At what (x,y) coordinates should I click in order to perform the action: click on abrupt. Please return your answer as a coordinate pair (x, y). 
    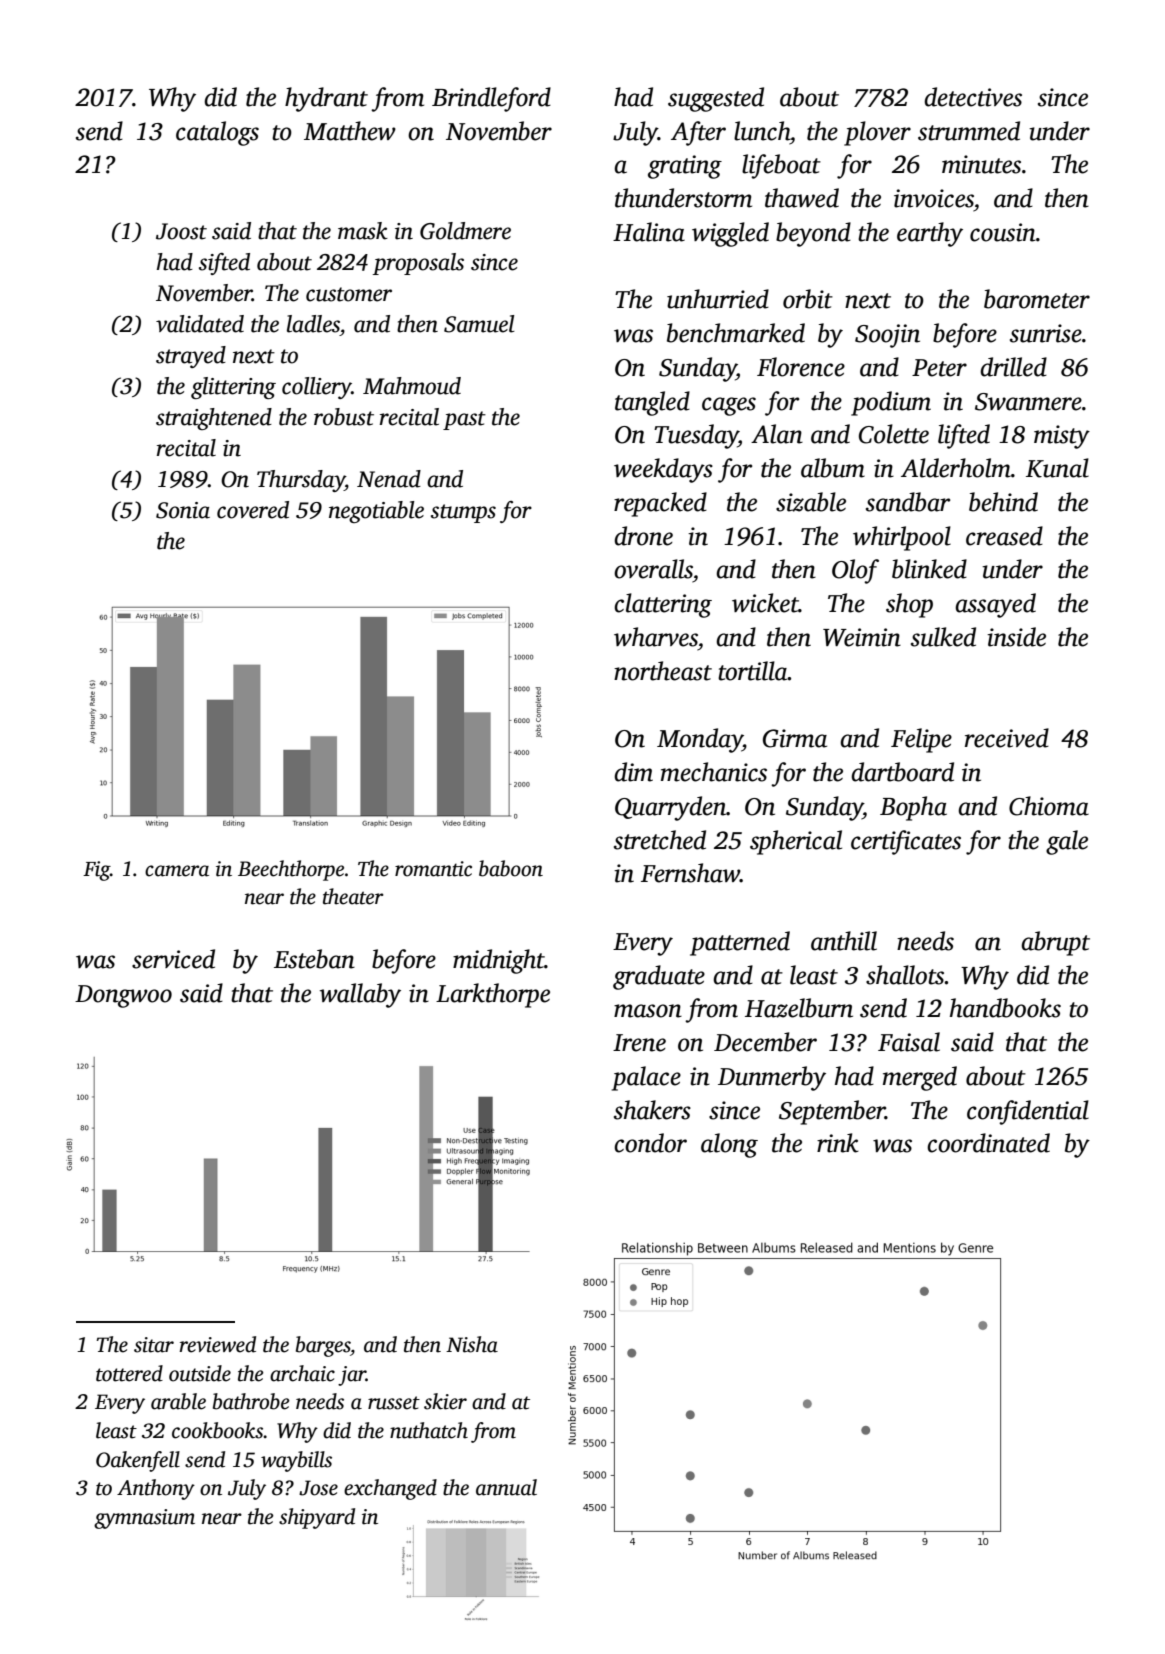
    Looking at the image, I should click on (1055, 943).
